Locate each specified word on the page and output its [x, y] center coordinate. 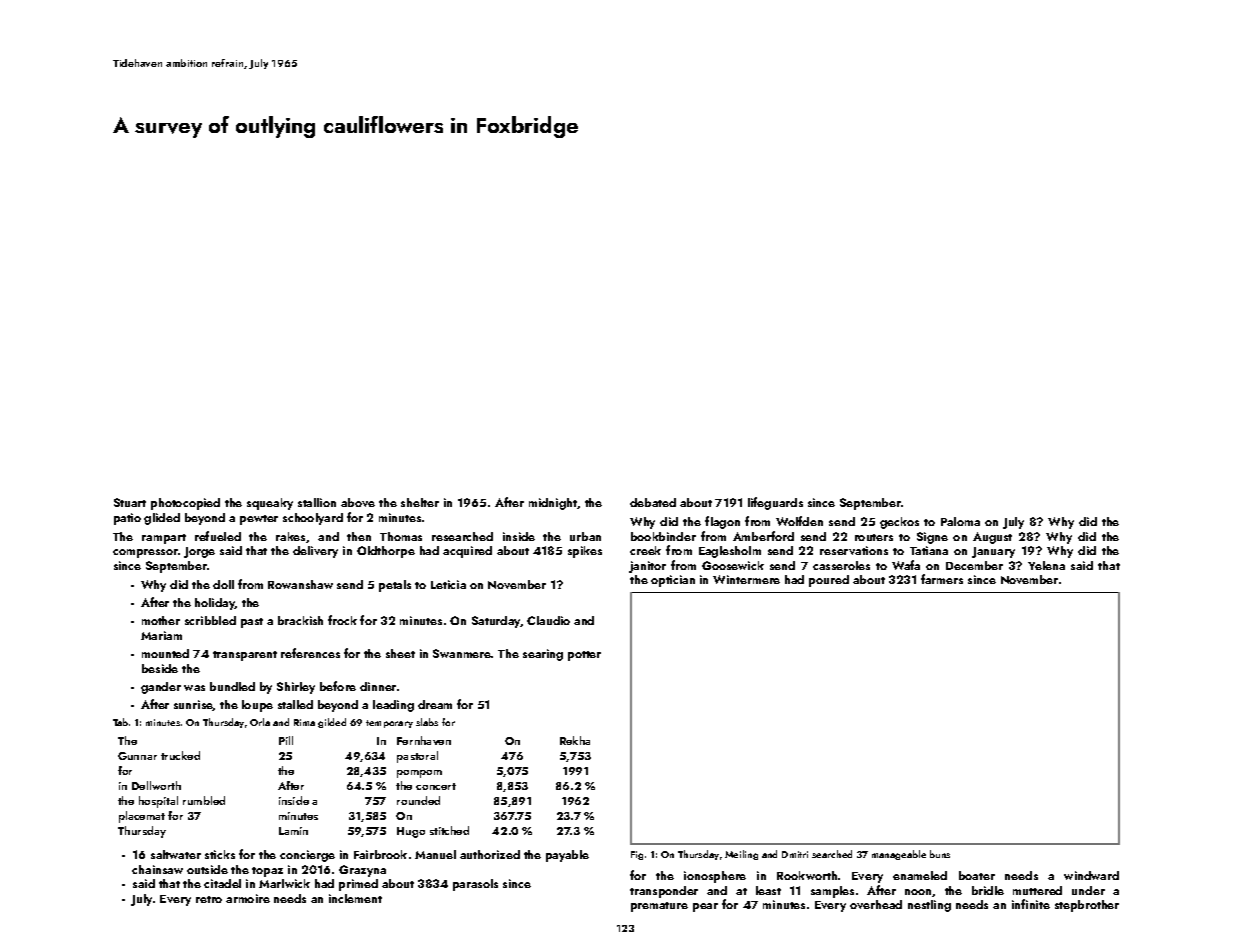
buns [940, 854]
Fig [637, 855]
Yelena [1046, 565]
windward [1091, 875]
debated [653, 502]
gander [161, 688]
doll [223, 584]
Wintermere [746, 579]
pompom [419, 774]
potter [584, 656]
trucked [180, 755]
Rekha [575, 740]
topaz [267, 872]
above [358, 502]
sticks [220, 854]
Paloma [960, 521]
